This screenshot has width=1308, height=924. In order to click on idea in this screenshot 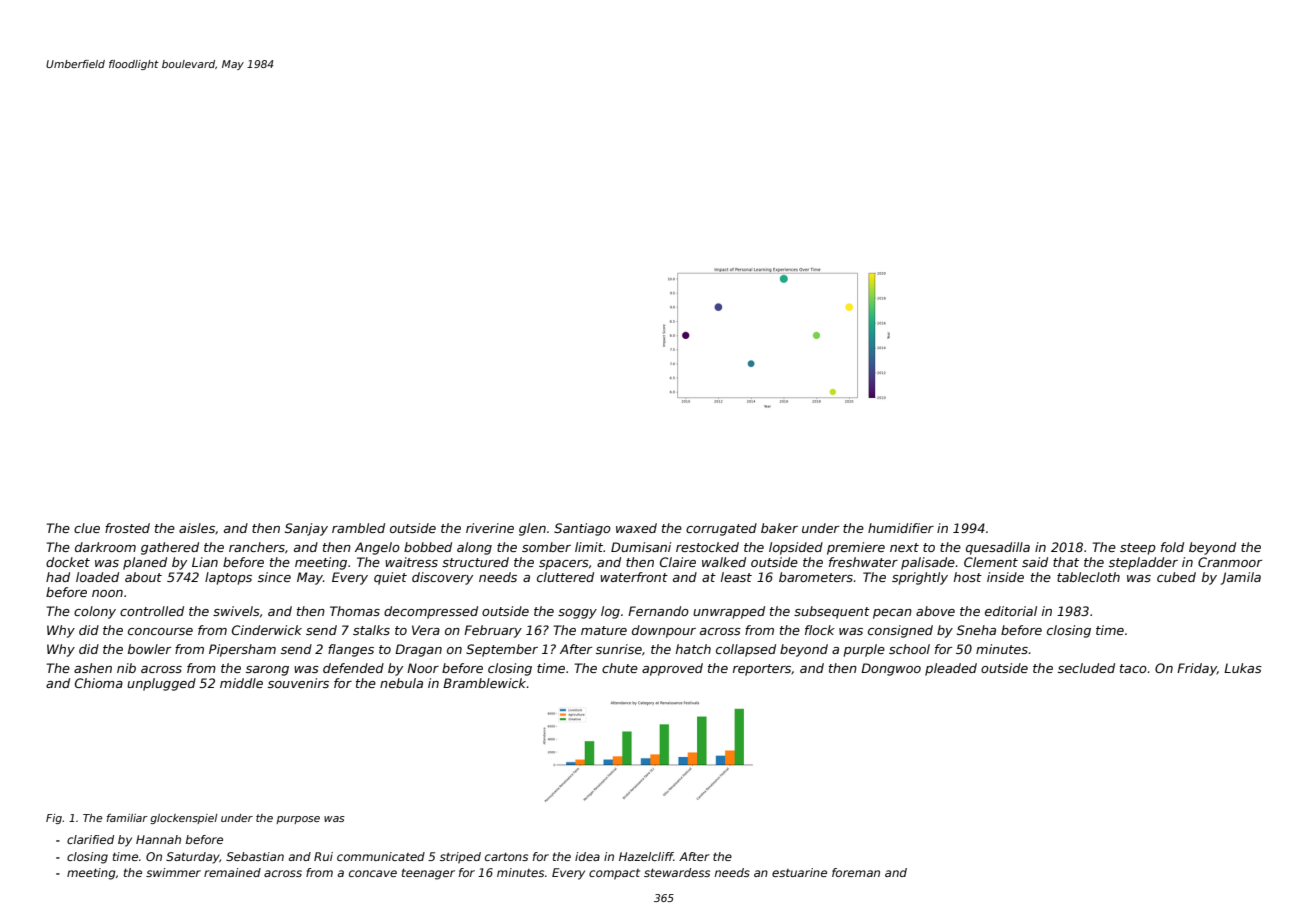, I will do `click(587, 856)`.
